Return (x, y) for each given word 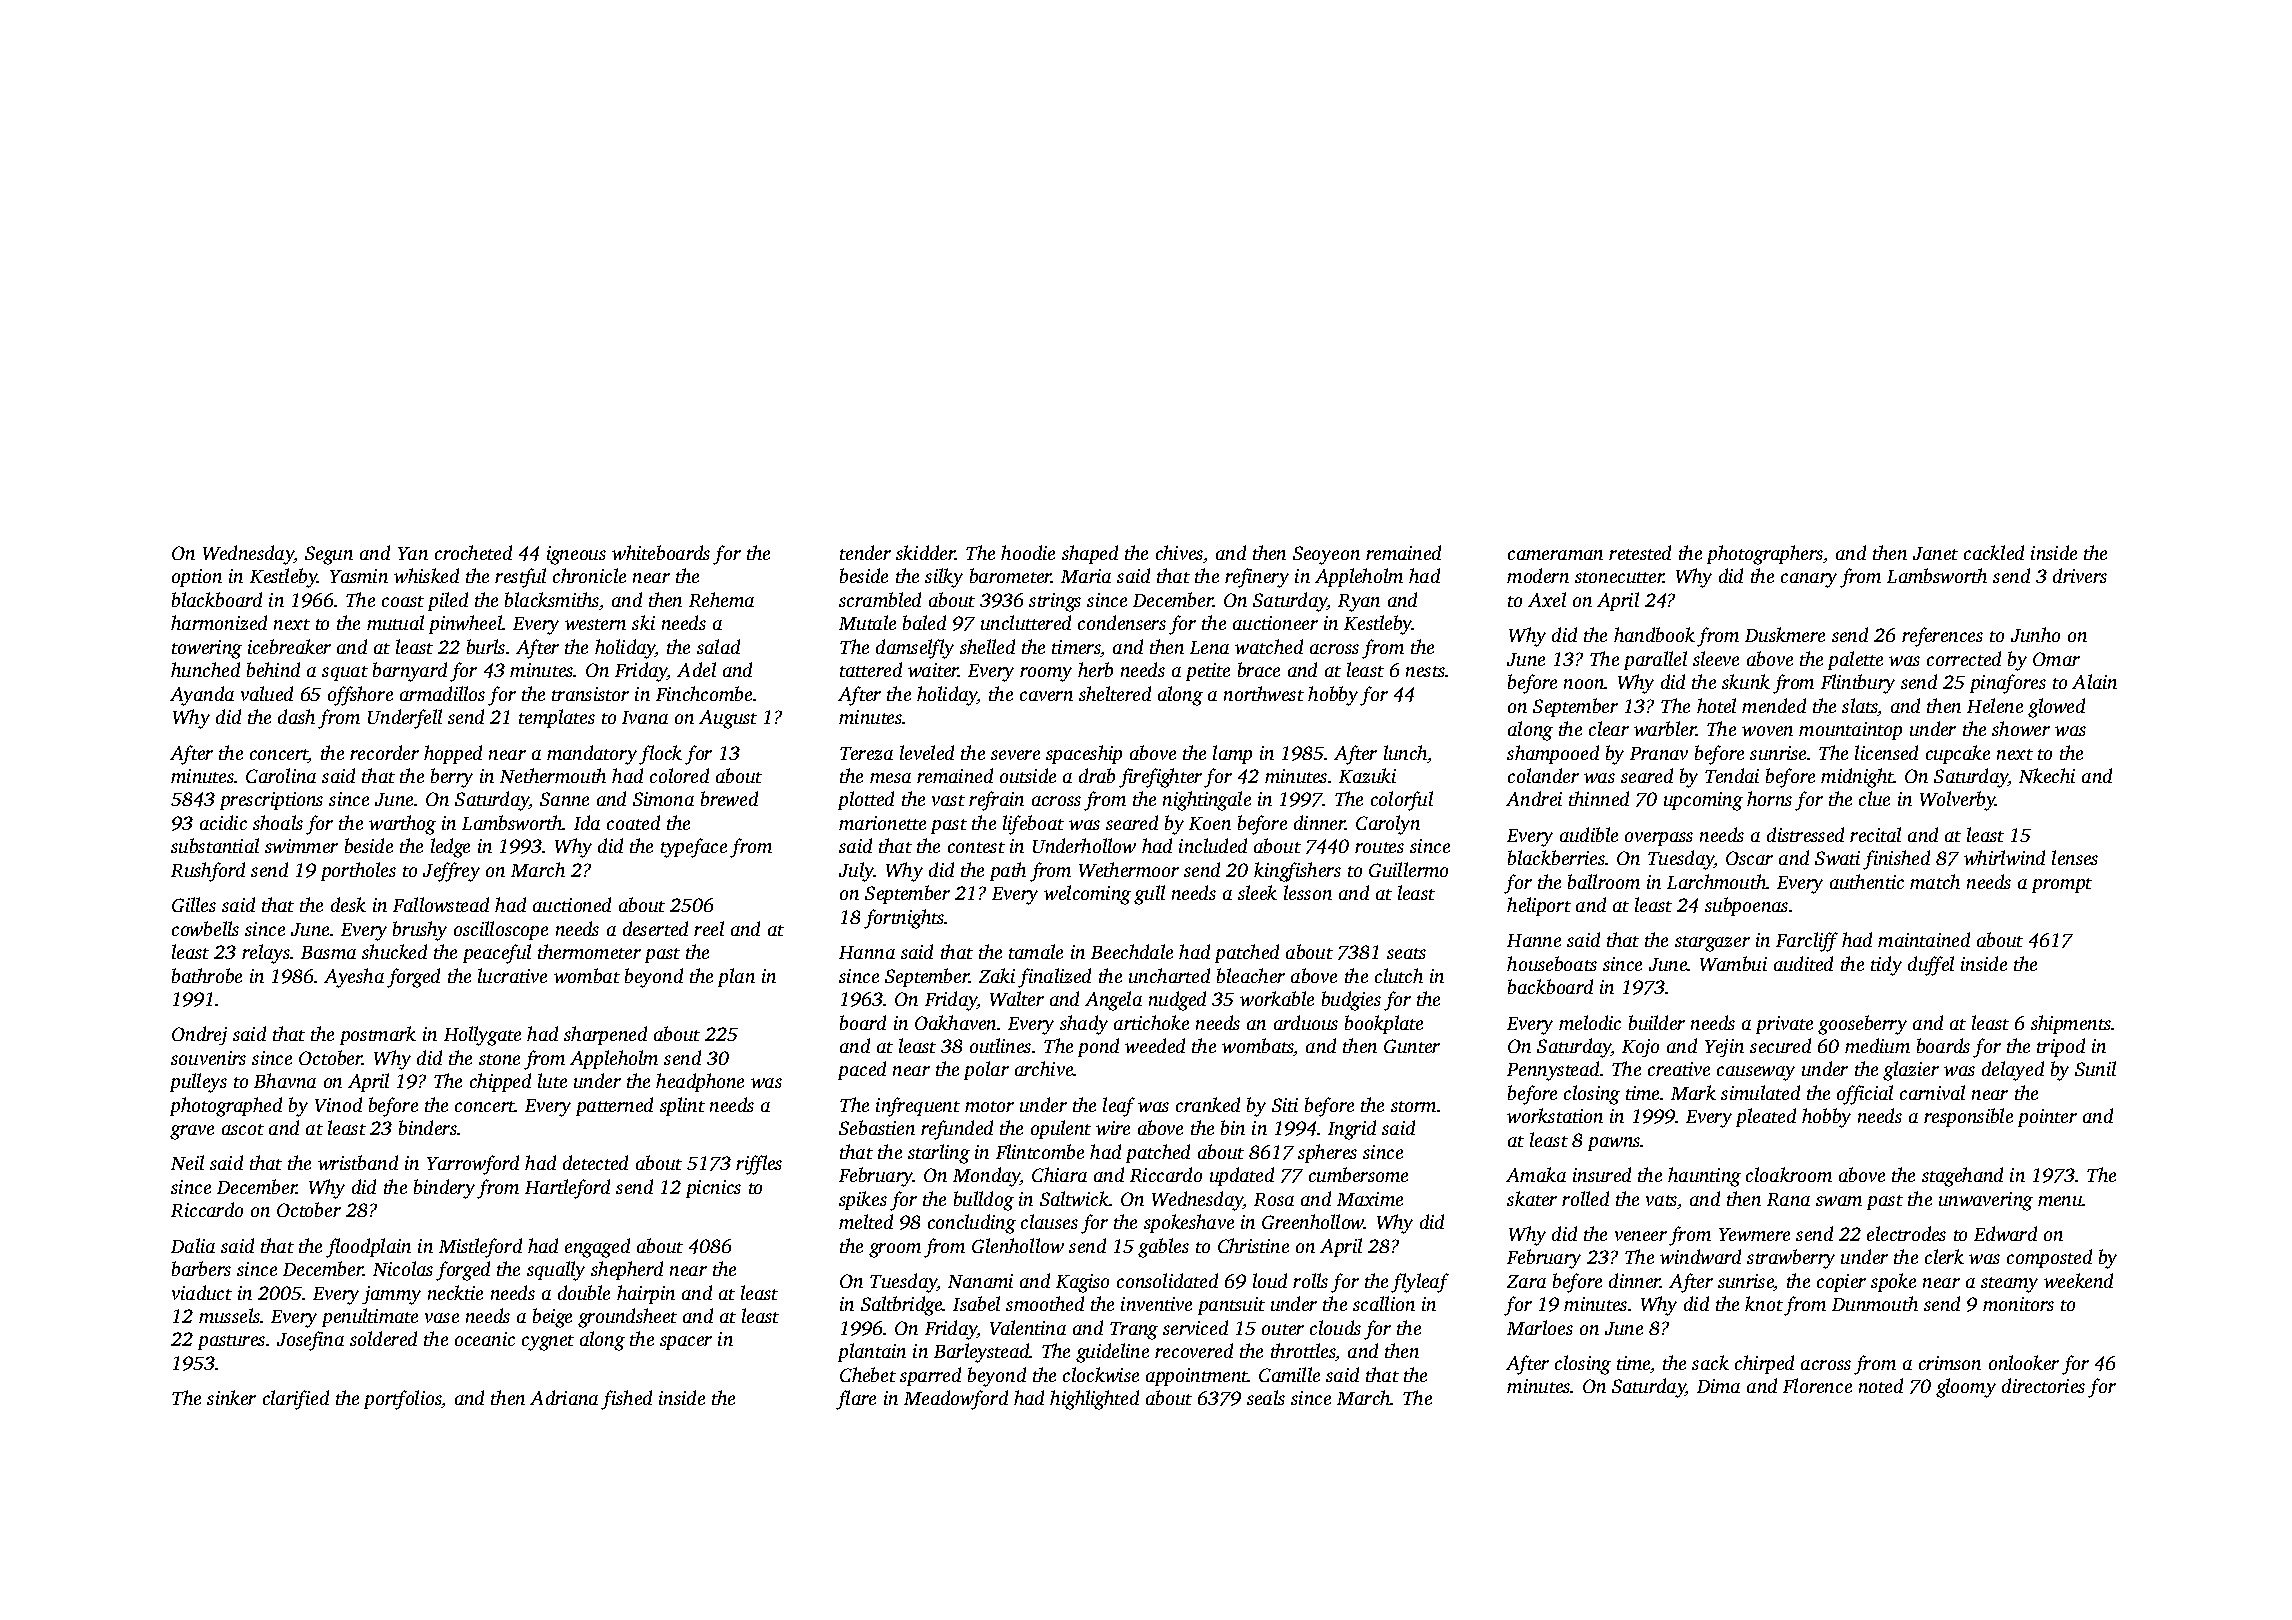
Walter (1017, 998)
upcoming (1703, 801)
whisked (426, 575)
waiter (933, 670)
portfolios (403, 1400)
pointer (2047, 1118)
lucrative (512, 975)
